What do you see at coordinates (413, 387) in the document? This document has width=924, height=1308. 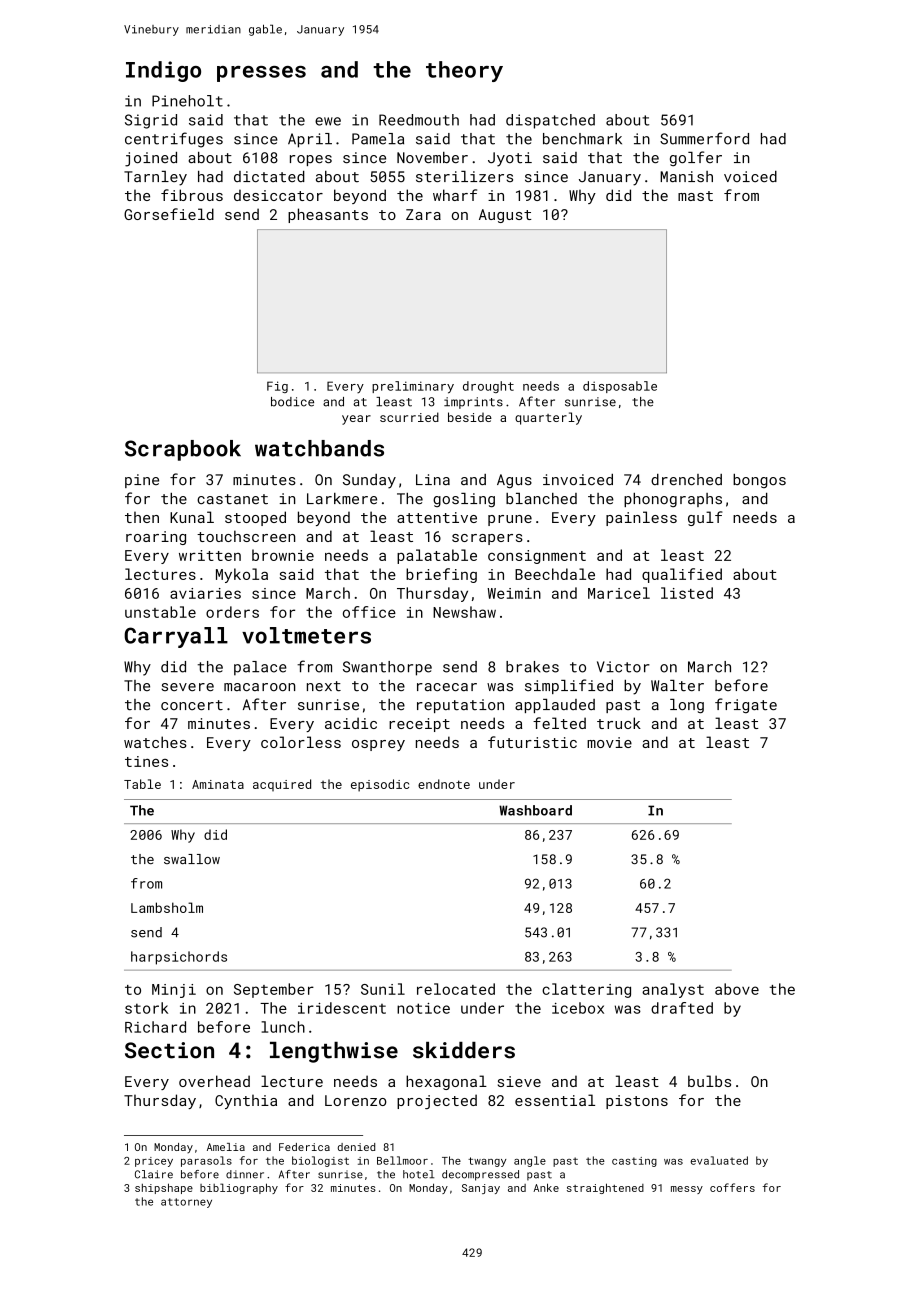 I see `preliminary` at bounding box center [413, 387].
